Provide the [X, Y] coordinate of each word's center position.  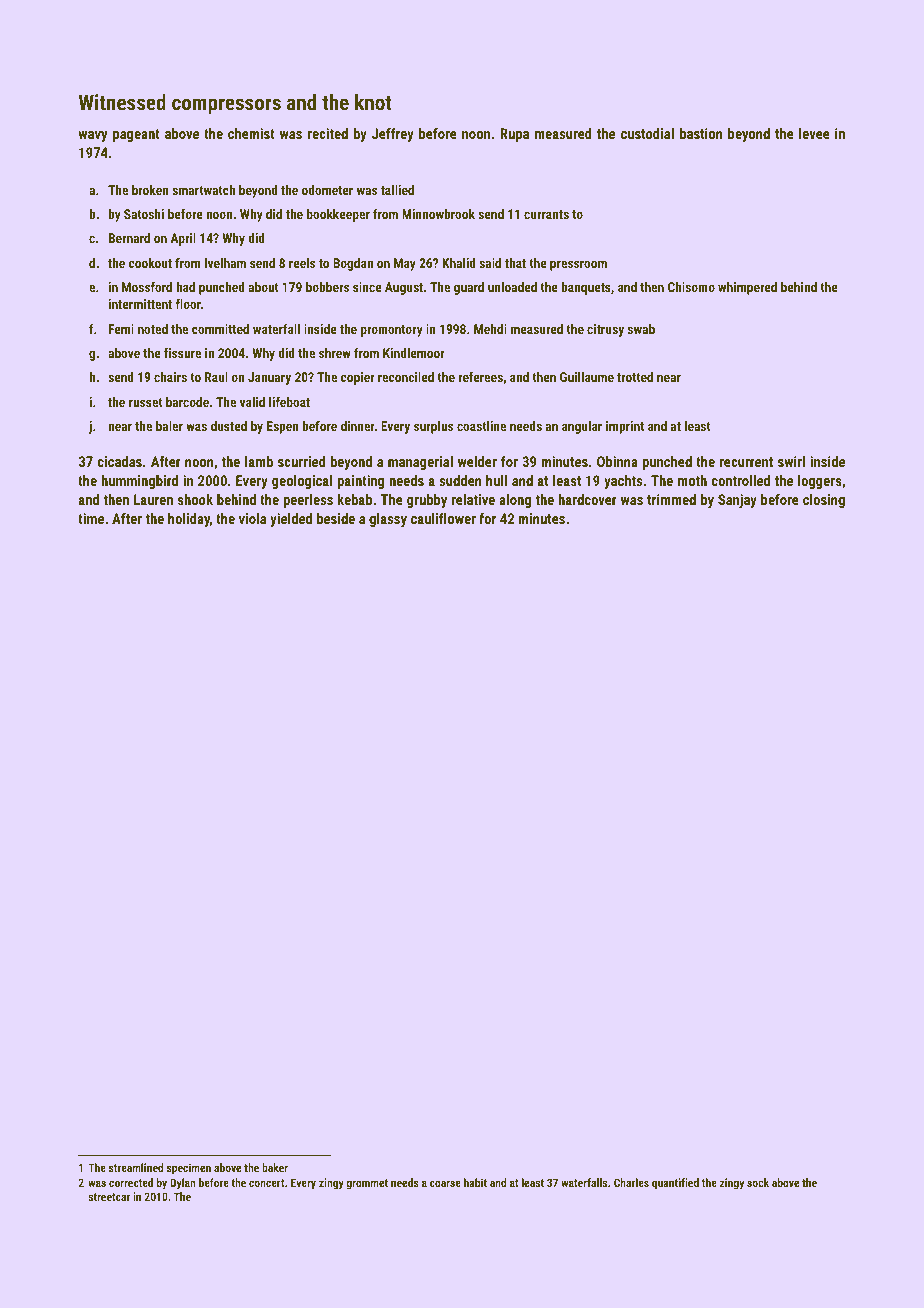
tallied [397, 190]
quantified [675, 1184]
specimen [189, 1169]
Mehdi [490, 329]
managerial [420, 463]
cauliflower [443, 518]
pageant [136, 135]
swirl [791, 461]
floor [188, 303]
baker [275, 1167]
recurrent [746, 462]
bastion [701, 133]
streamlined [136, 1167]
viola [252, 518]
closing [824, 501]
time [91, 518]
